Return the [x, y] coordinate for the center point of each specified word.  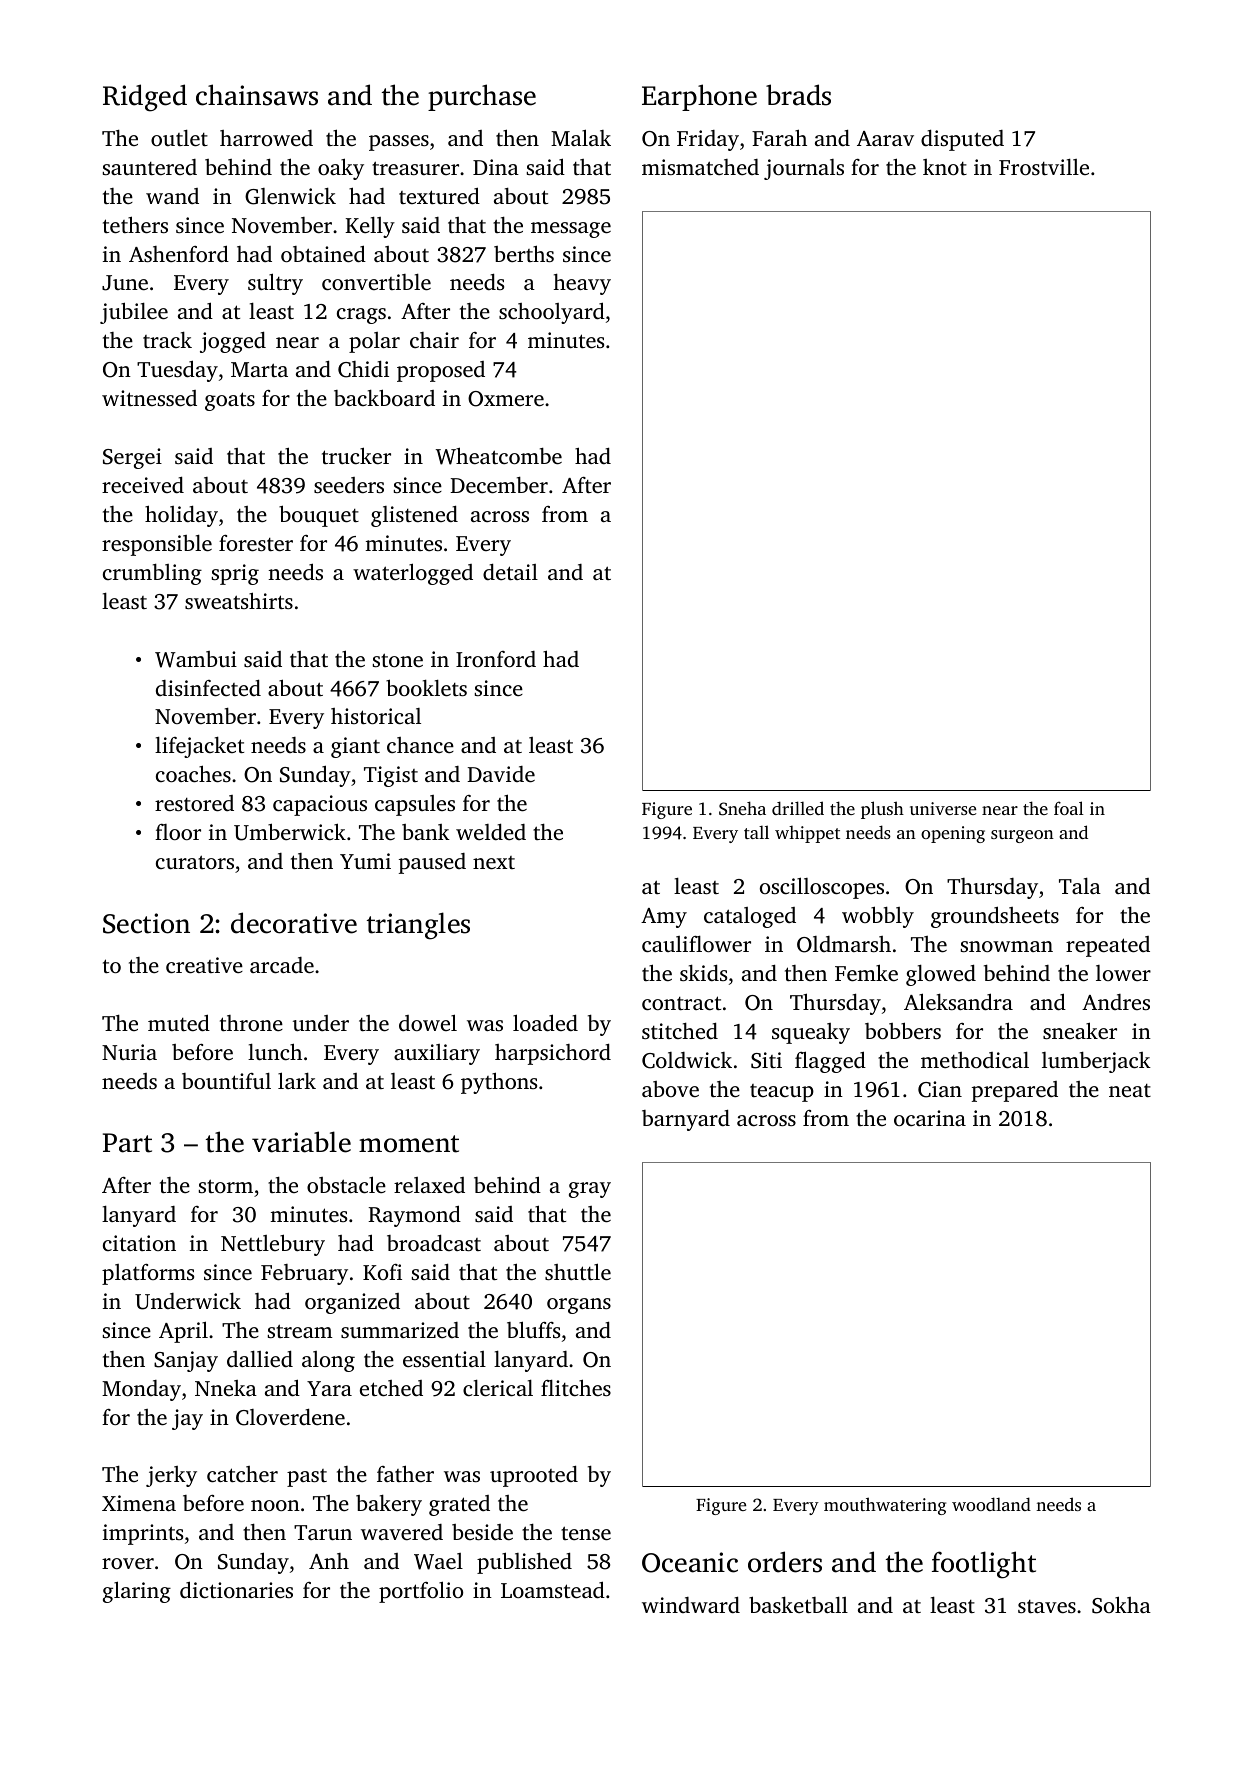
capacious [320, 805]
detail [510, 572]
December [499, 485]
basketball [798, 1604]
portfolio [421, 1592]
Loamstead [553, 1589]
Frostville [1044, 167]
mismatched [700, 167]
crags [361, 316]
